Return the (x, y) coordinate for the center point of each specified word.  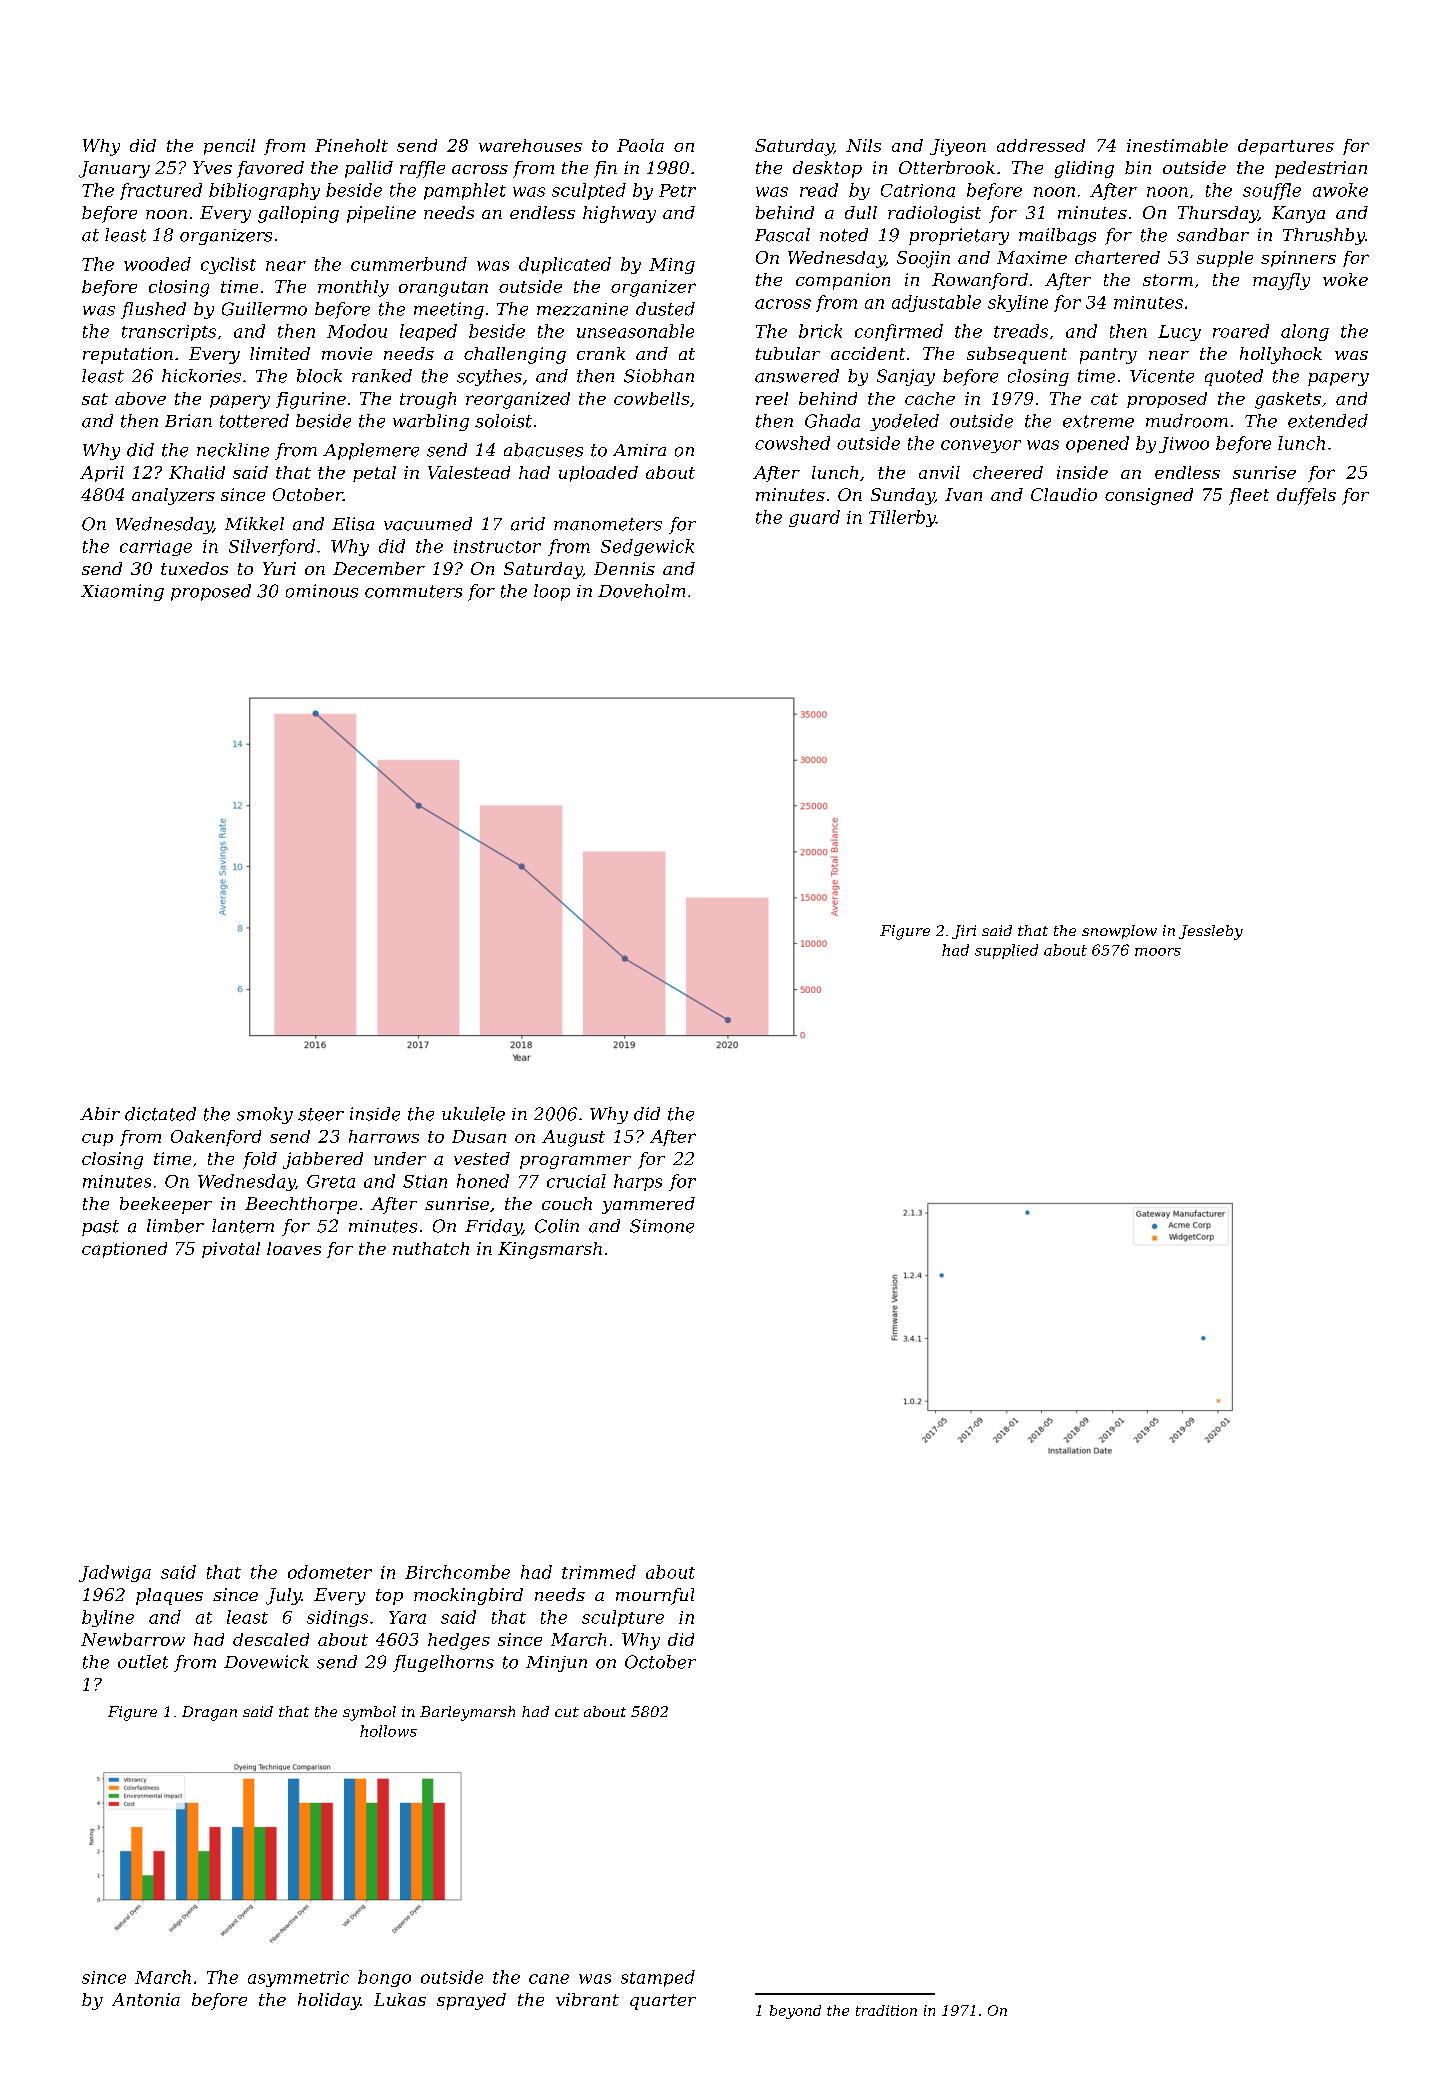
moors (1158, 952)
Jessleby (1211, 932)
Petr (677, 190)
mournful (655, 1596)
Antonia (146, 1999)
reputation (128, 355)
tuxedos (194, 568)
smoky (265, 1115)
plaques (169, 1596)
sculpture (623, 1618)
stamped (658, 1978)
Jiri (964, 932)
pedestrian (1321, 169)
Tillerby (902, 518)
